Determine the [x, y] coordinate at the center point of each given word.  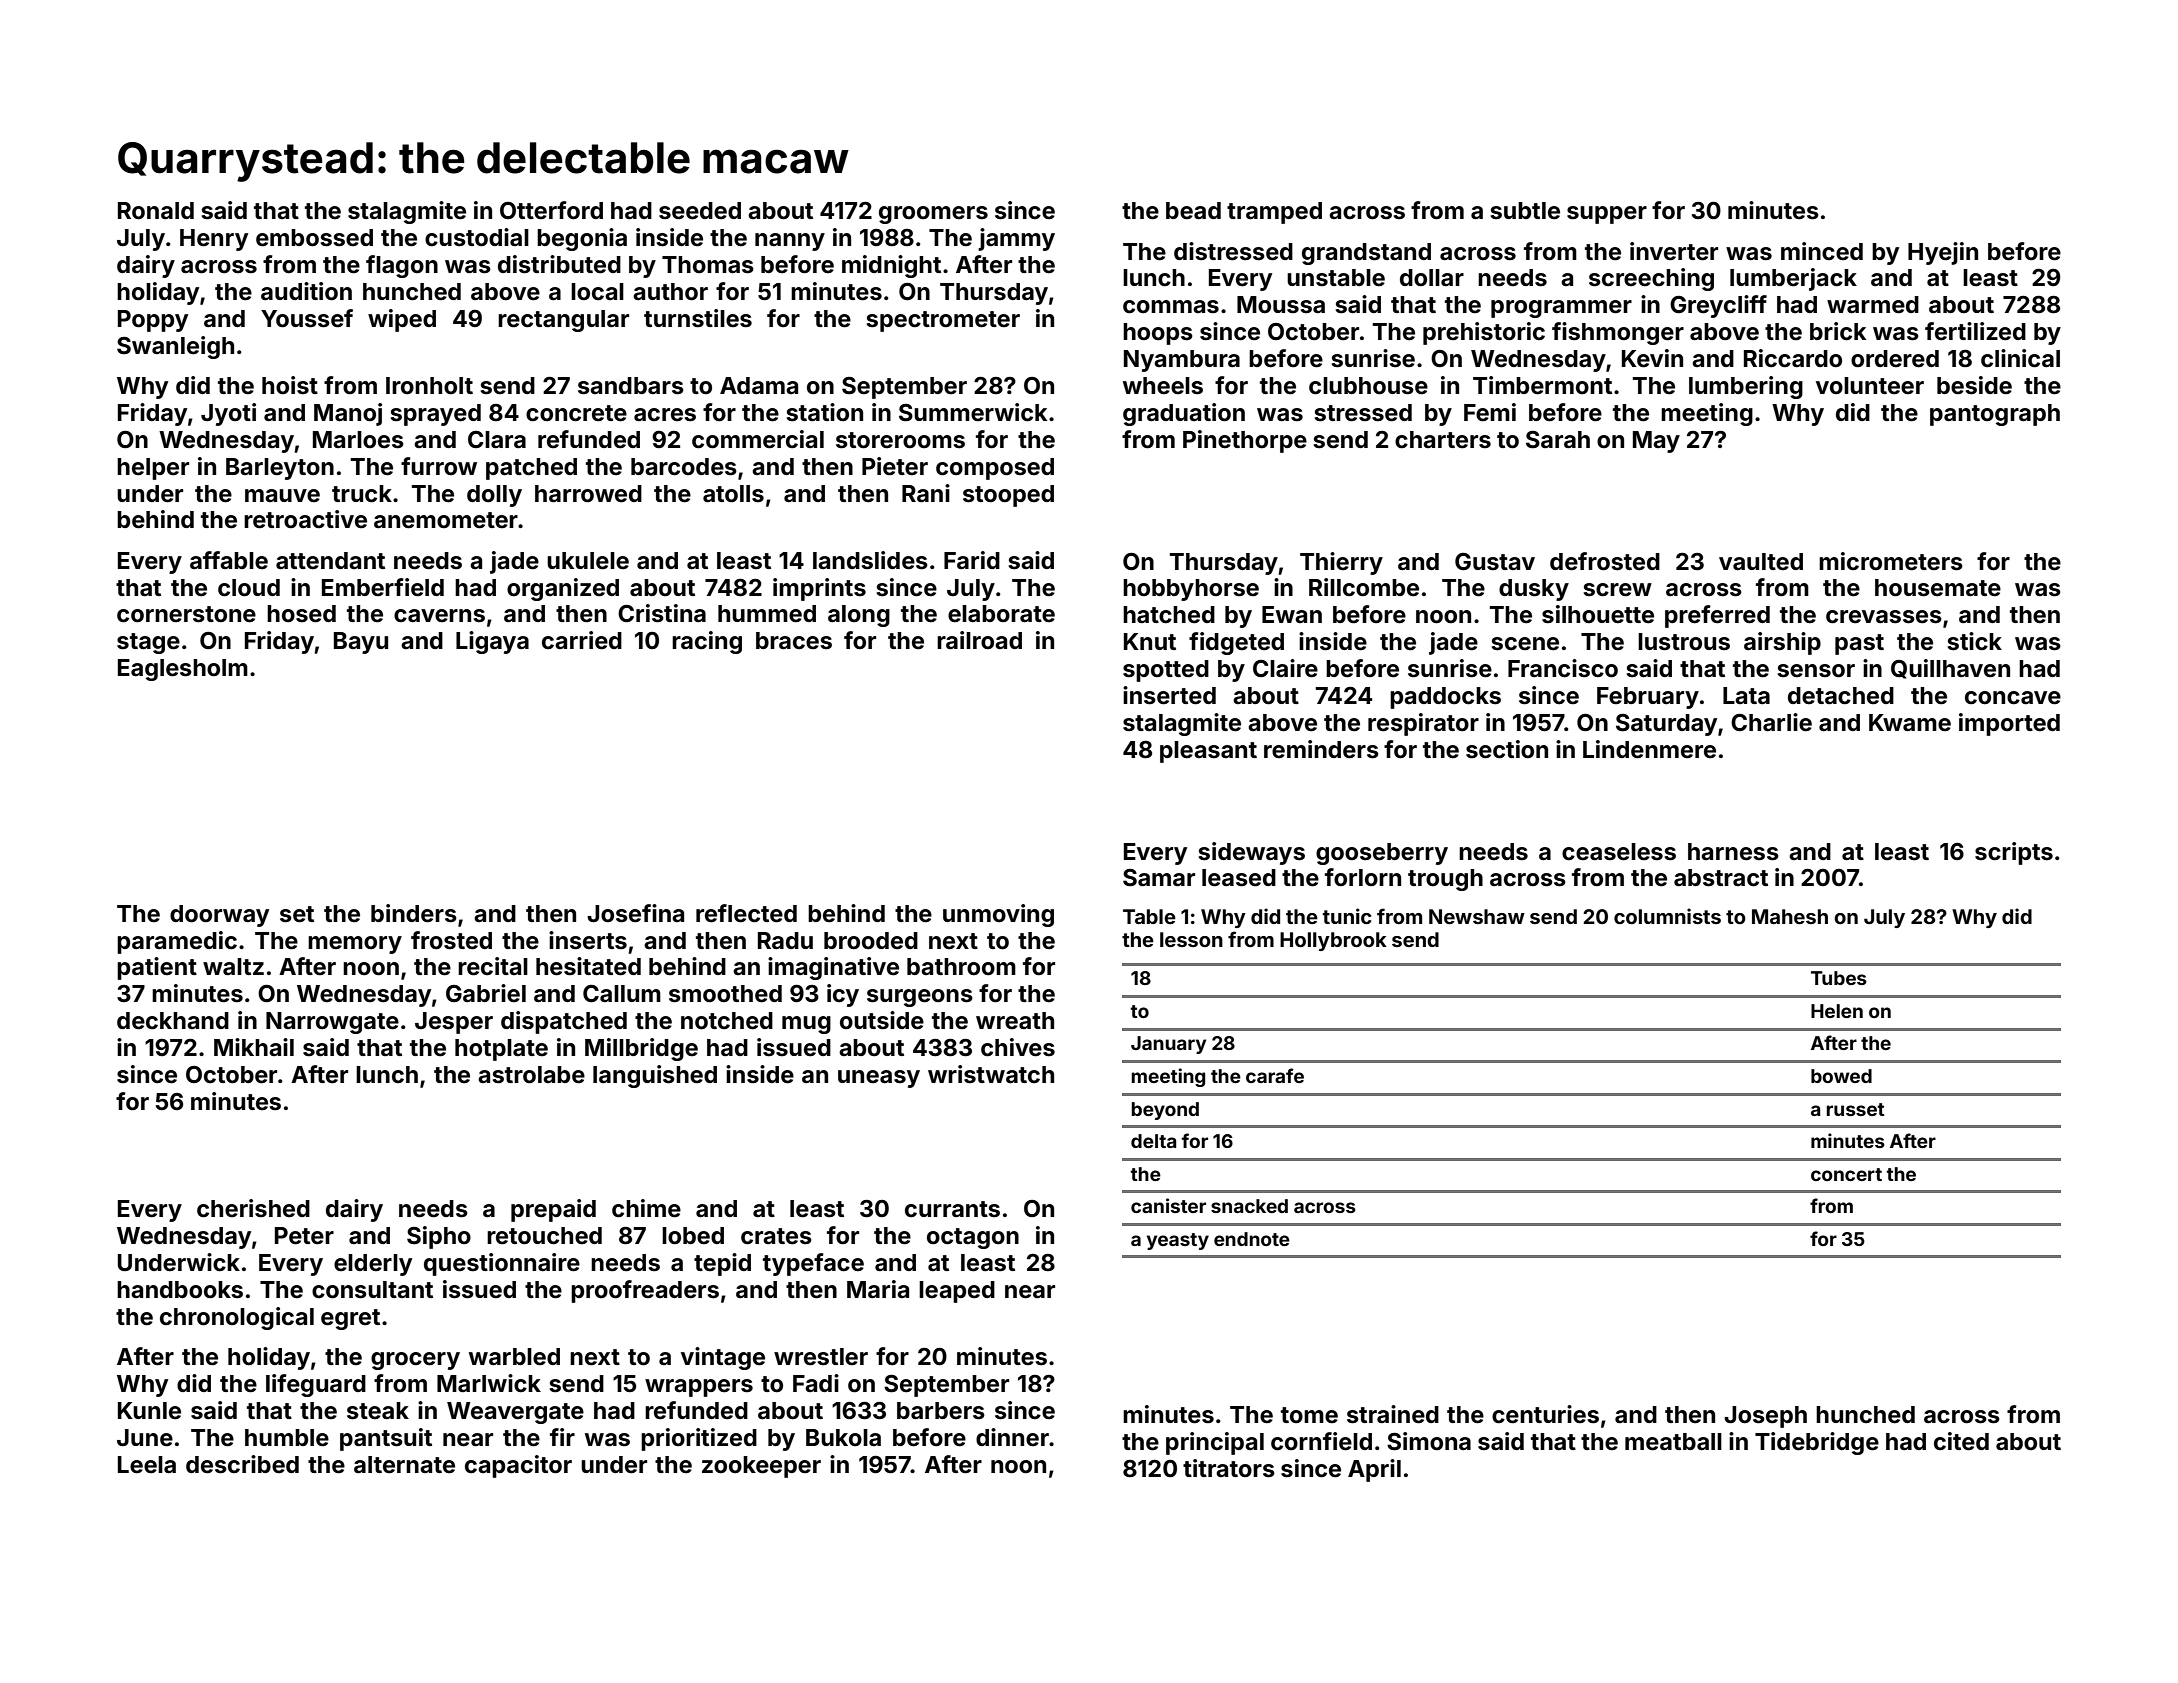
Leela [147, 1465]
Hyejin [1943, 253]
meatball [1673, 1442]
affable [229, 560]
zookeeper [761, 1467]
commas [1171, 307]
